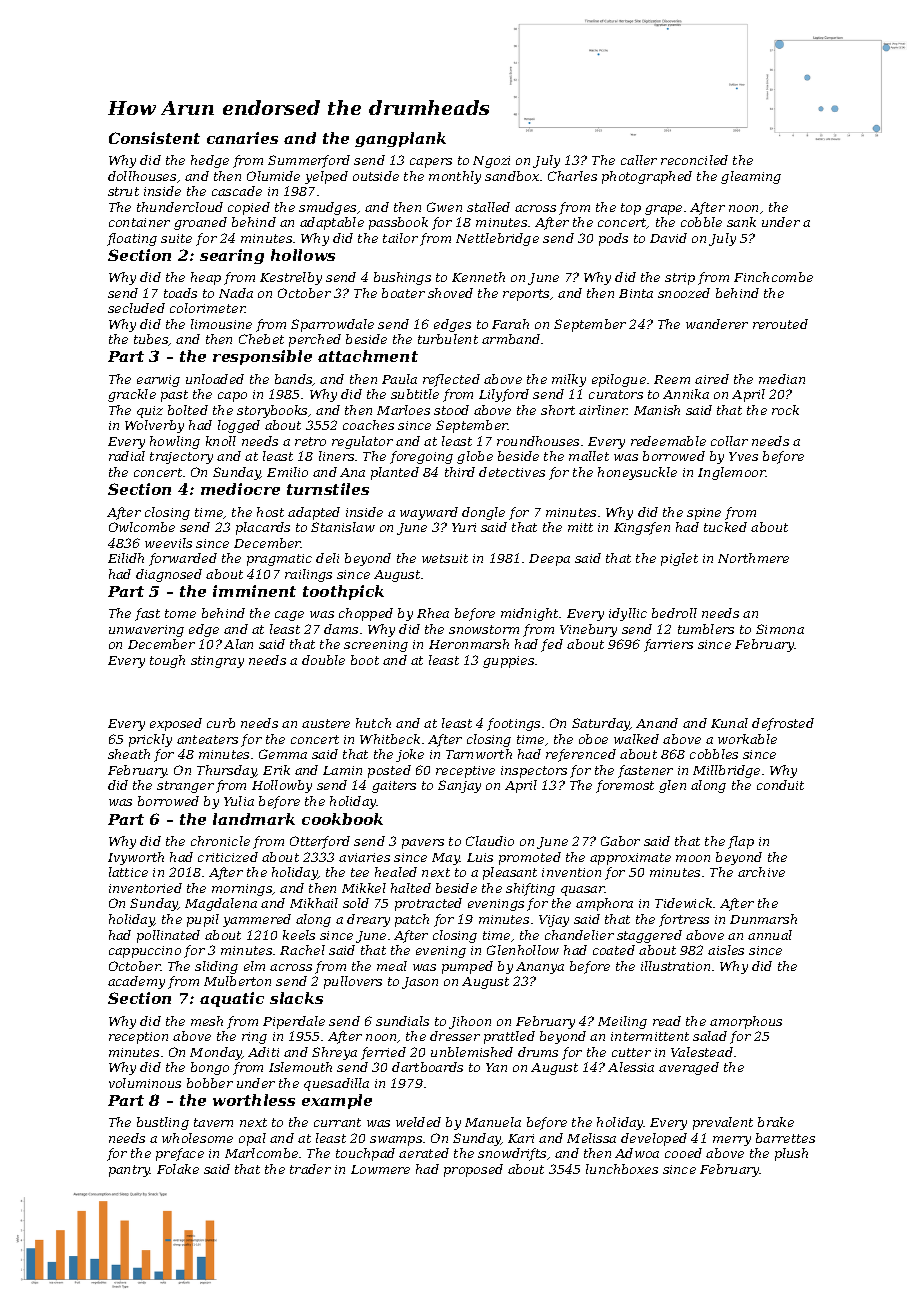 This image has height=1308, width=924. What do you see at coordinates (215, 379) in the image?
I see `unloaded` at bounding box center [215, 379].
